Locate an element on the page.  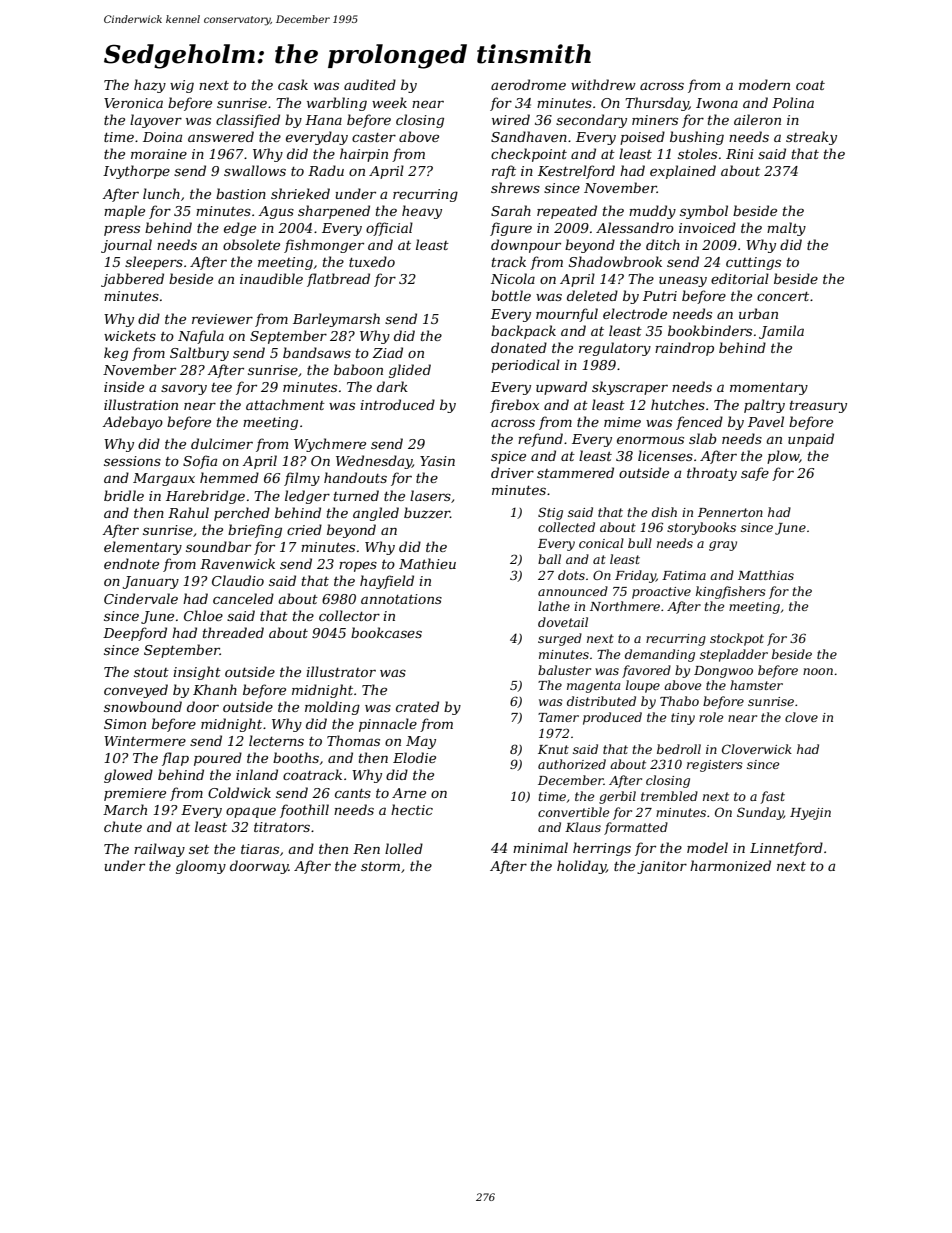
aerodrome is located at coordinates (528, 84).
